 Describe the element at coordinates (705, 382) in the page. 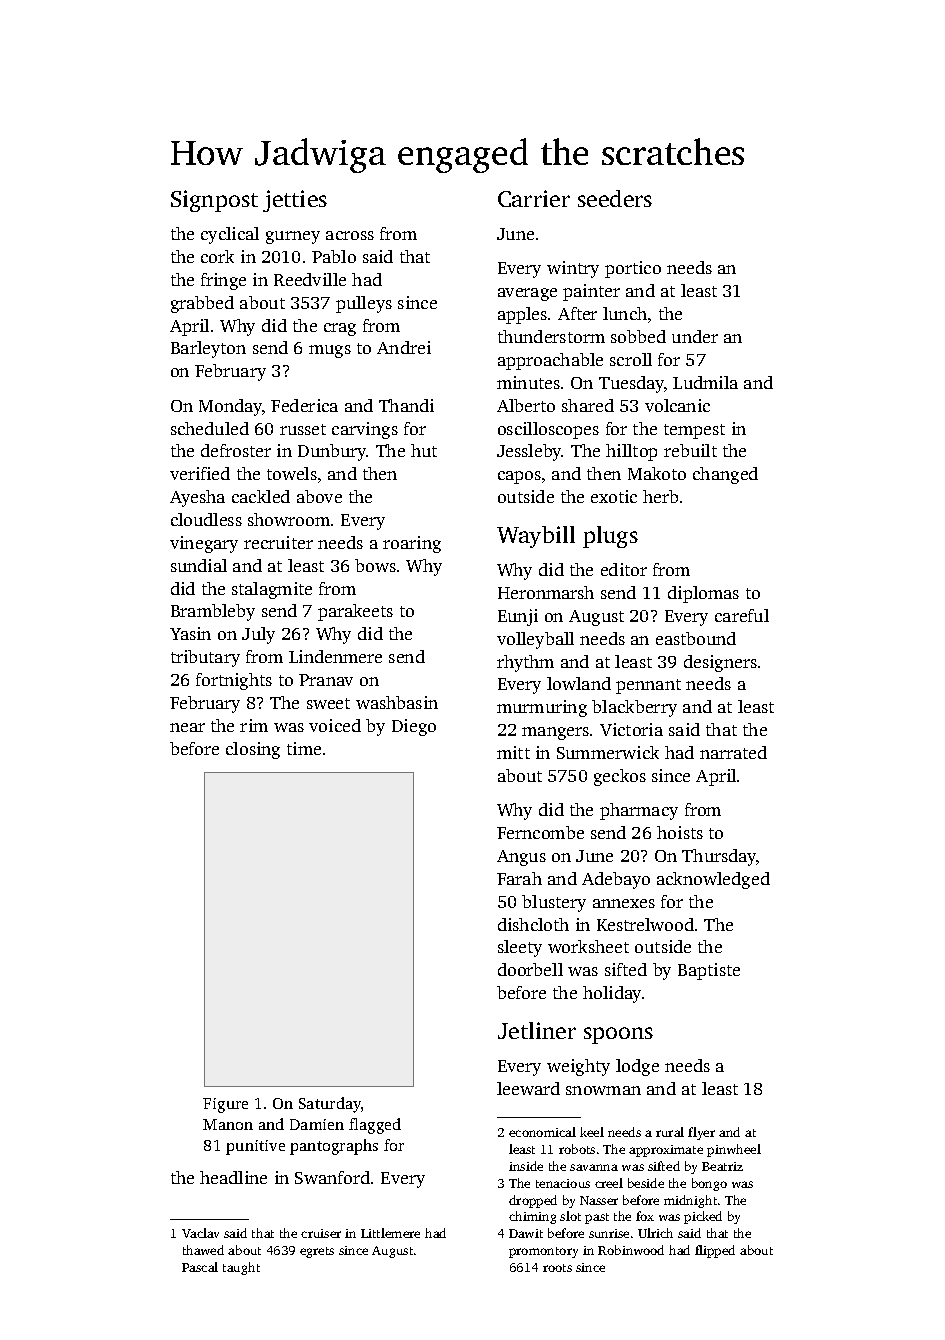

I see `Ludmila` at that location.
